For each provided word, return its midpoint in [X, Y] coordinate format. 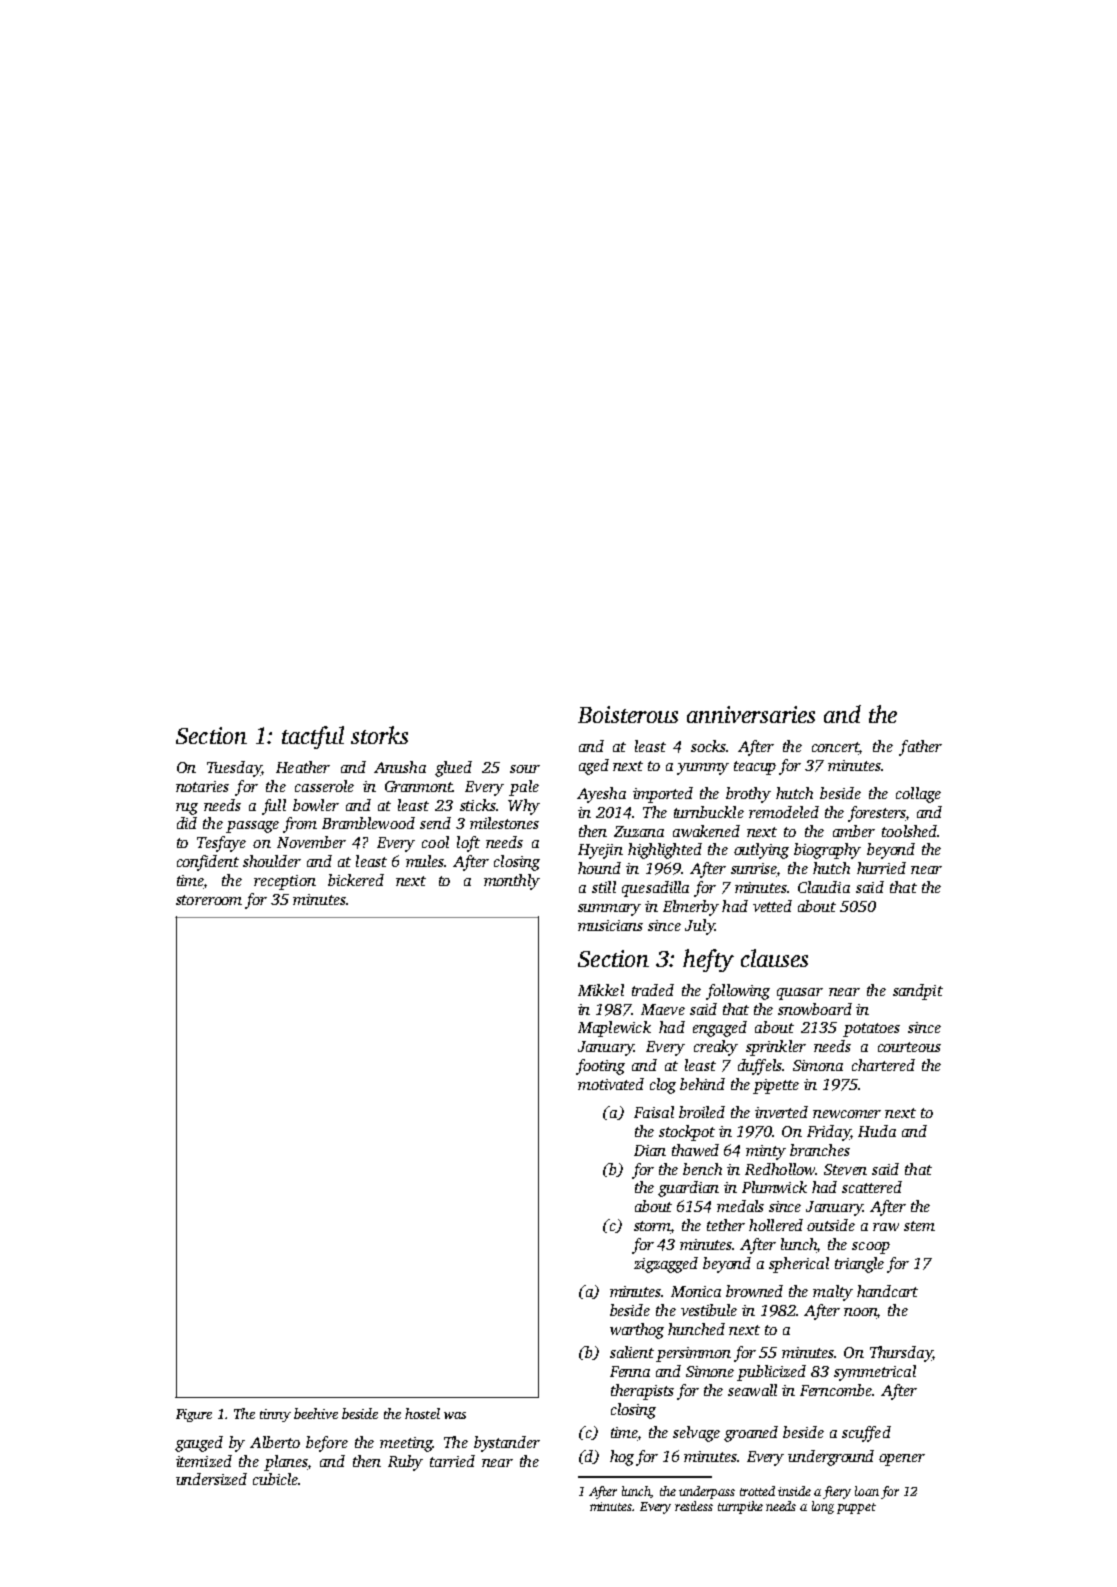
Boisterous [628, 714]
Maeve [663, 1009]
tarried [452, 1461]
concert [835, 748]
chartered [883, 1065]
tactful [313, 737]
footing [600, 1067]
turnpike [740, 1507]
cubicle [275, 1479]
